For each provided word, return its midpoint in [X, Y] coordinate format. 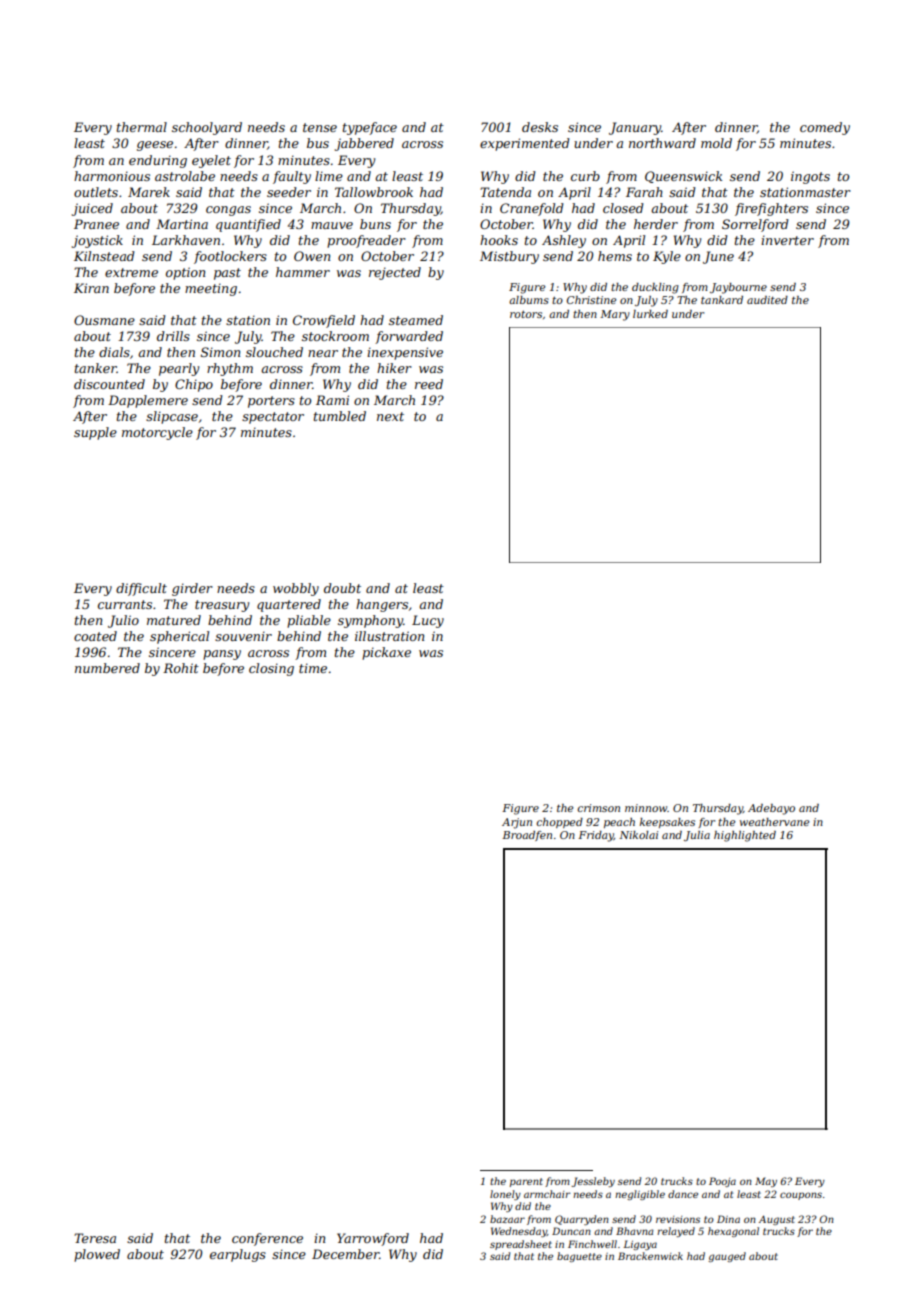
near [323, 353]
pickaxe [386, 653]
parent [526, 1182]
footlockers [230, 257]
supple [95, 433]
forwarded [409, 337]
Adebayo [771, 809]
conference [267, 1239]
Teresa [95, 1238]
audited [767, 300]
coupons [801, 1196]
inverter [787, 240]
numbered [107, 668]
